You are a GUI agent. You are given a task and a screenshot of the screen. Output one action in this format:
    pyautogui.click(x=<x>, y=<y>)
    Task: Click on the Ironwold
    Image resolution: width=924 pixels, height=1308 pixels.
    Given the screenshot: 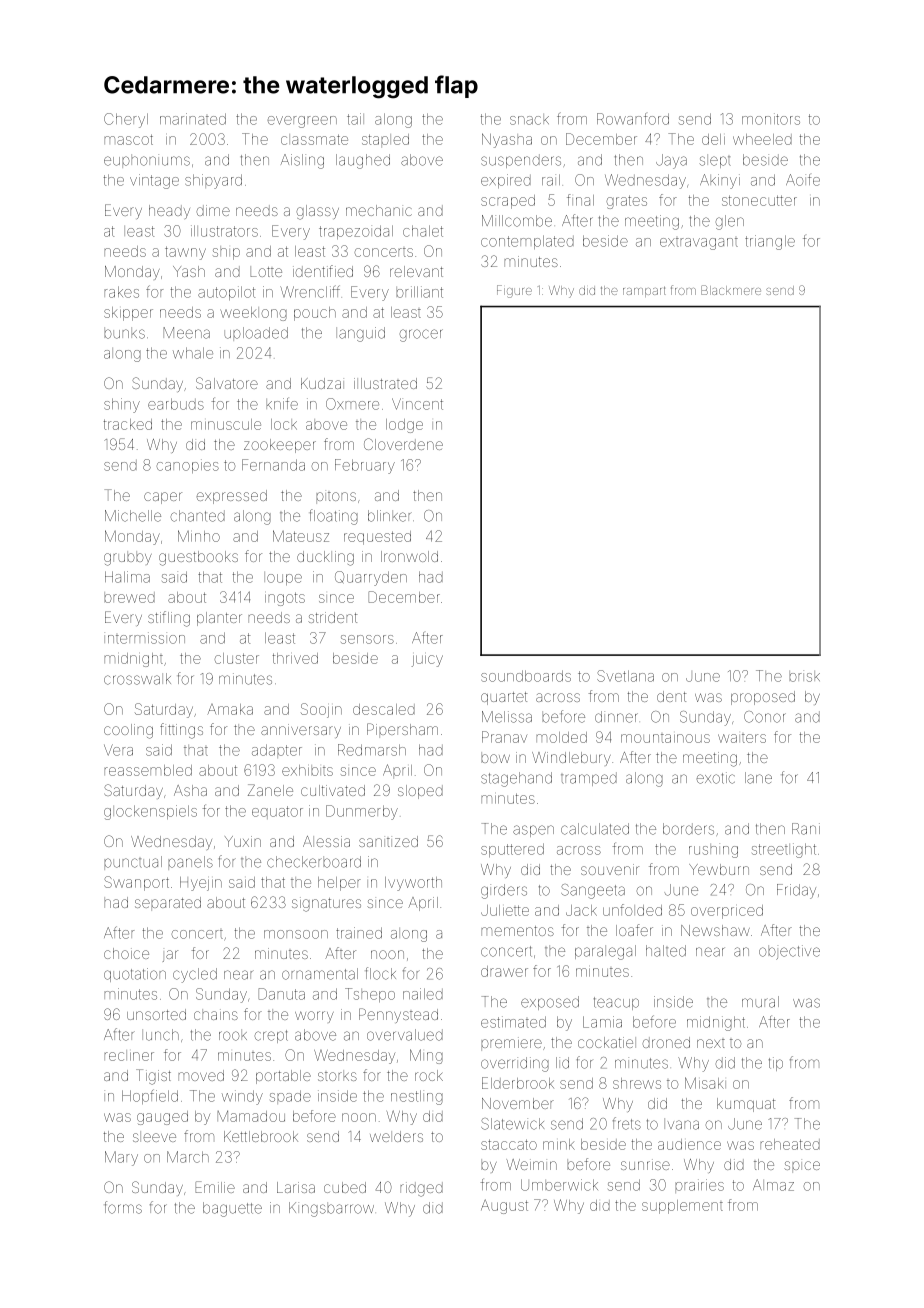 What is the action you would take?
    pyautogui.click(x=409, y=556)
